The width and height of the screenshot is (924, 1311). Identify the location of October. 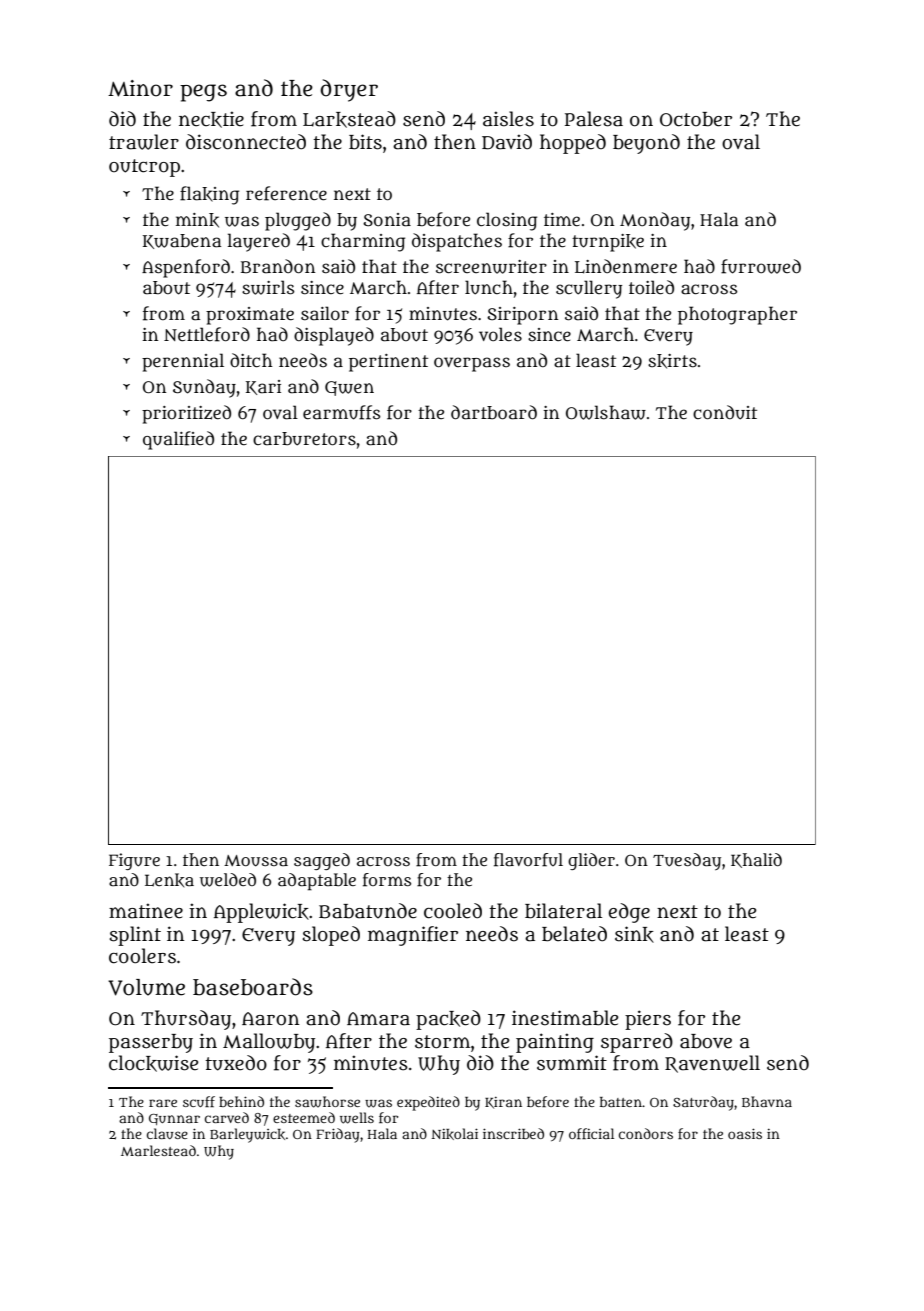
(696, 119).
